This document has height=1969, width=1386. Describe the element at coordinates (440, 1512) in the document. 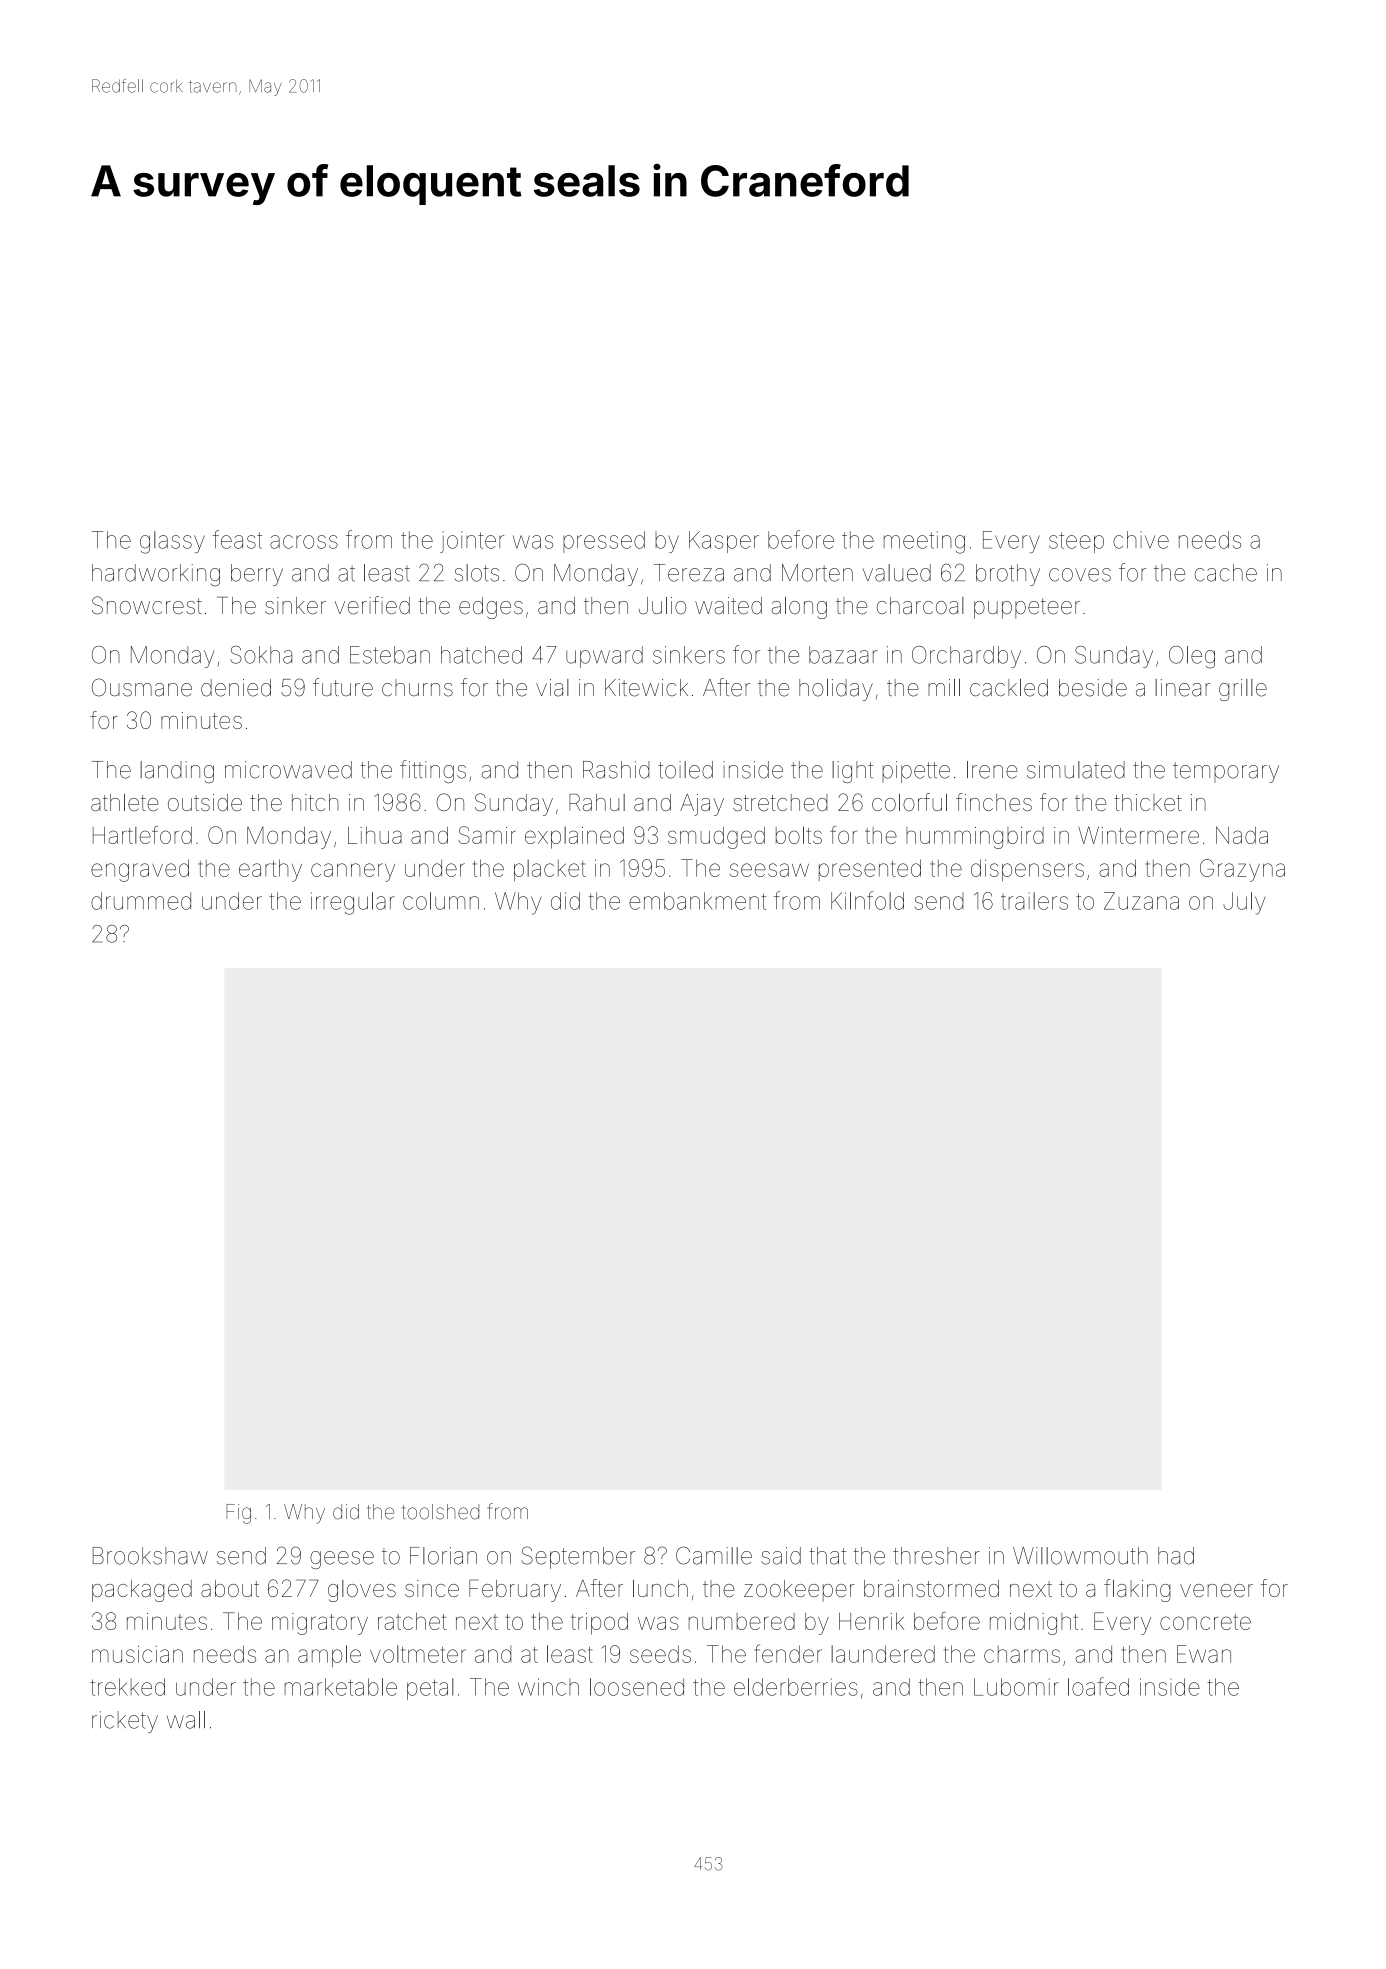

I see `toolshed` at that location.
